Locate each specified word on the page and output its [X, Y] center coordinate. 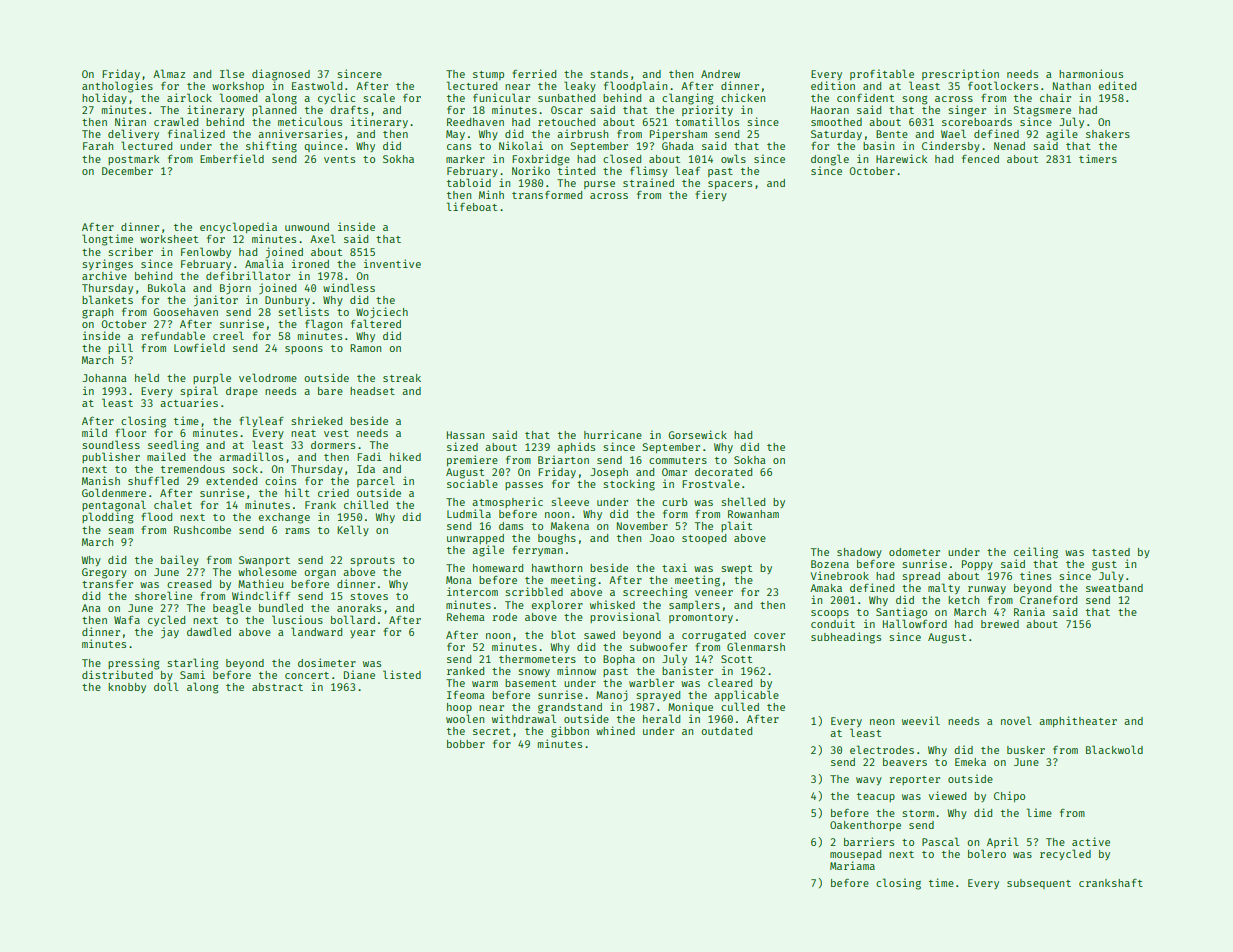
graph [97, 313]
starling [193, 664]
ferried [534, 73]
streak [402, 378]
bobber [466, 744]
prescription [960, 74]
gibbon [570, 732]
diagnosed [281, 75]
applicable [746, 695]
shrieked [316, 420]
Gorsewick [697, 434]
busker [1026, 750]
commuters [678, 460]
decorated [723, 472]
